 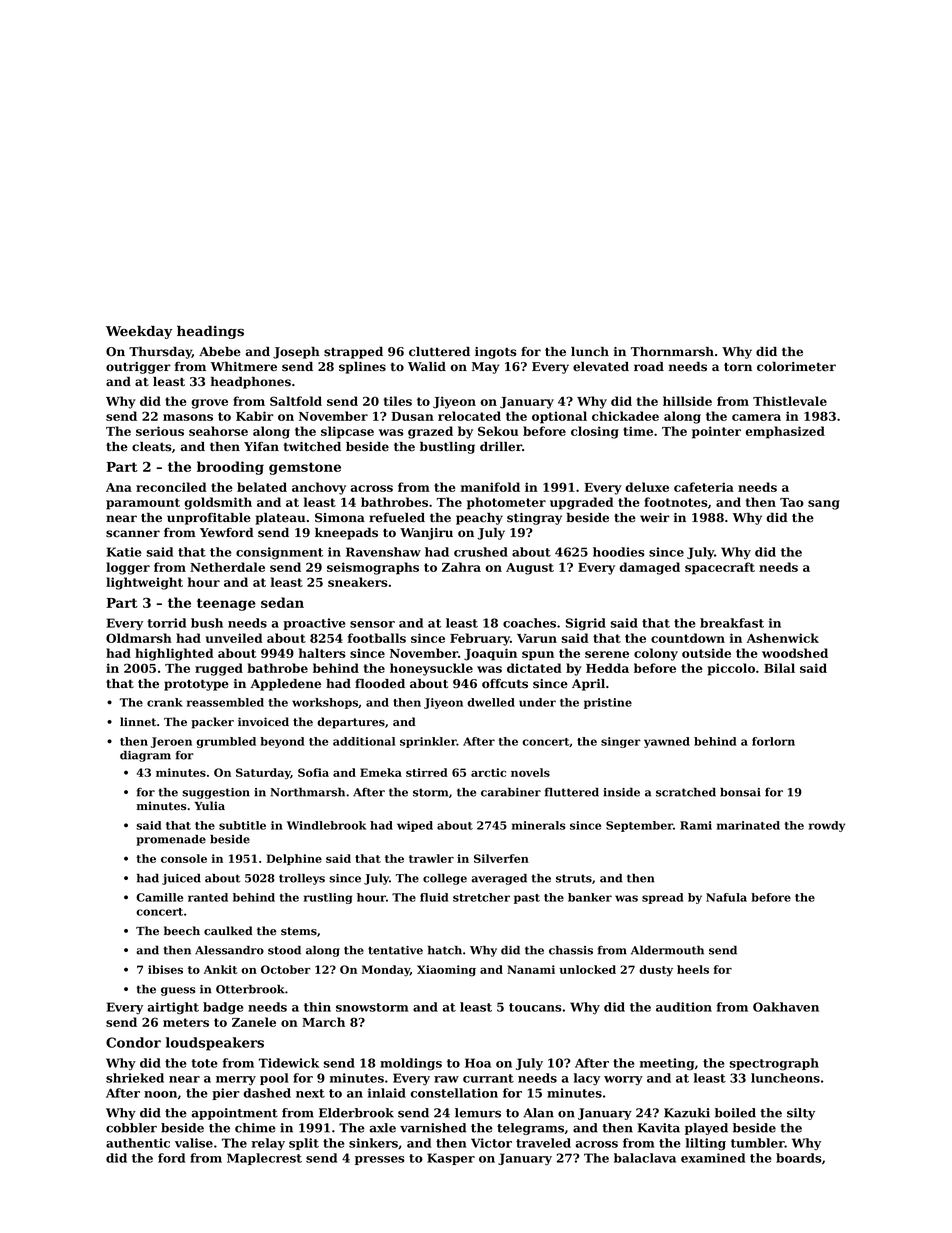 What do you see at coordinates (139, 332) in the screenshot?
I see `Weekday` at bounding box center [139, 332].
